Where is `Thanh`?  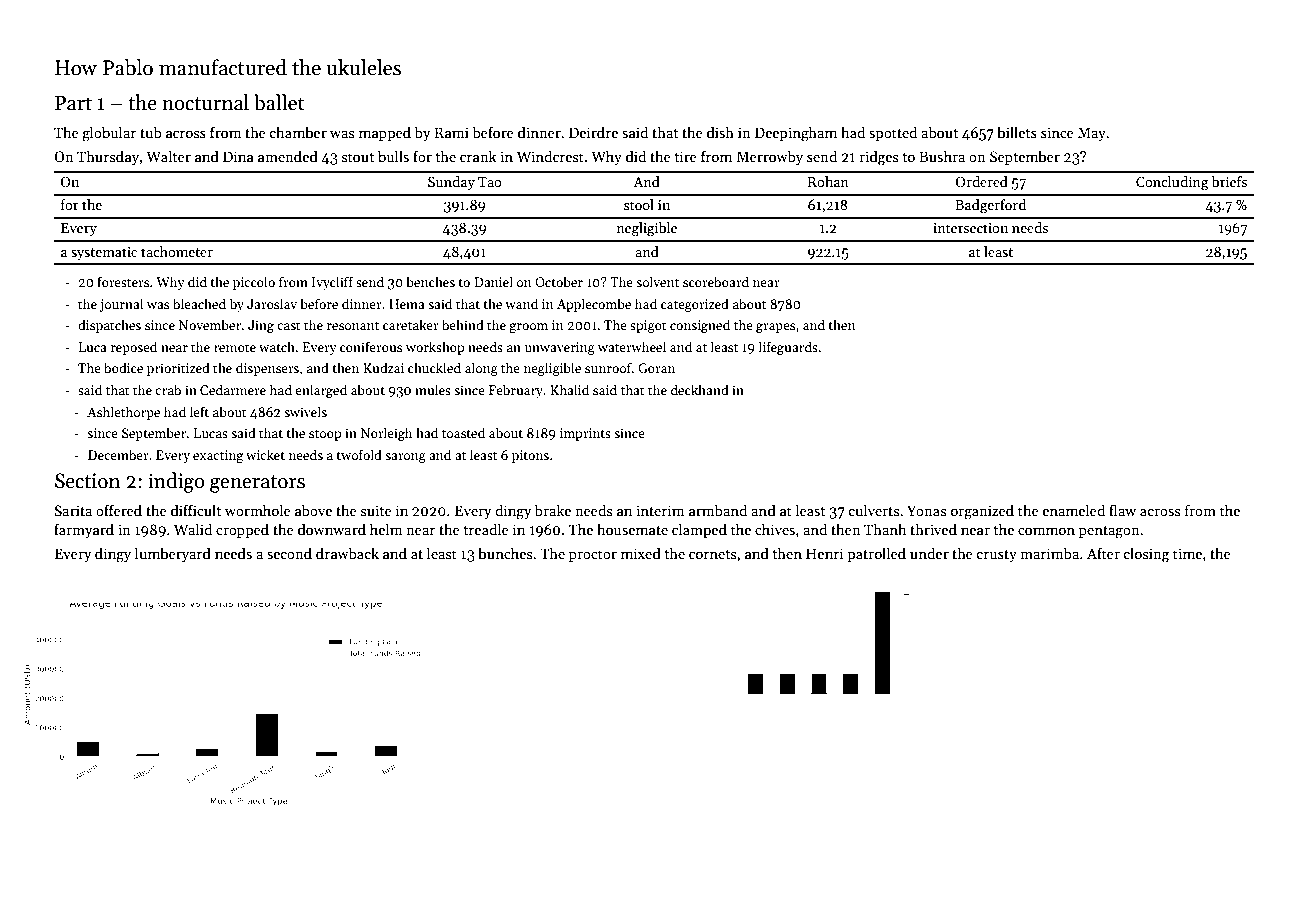 Thanh is located at coordinates (885, 529).
